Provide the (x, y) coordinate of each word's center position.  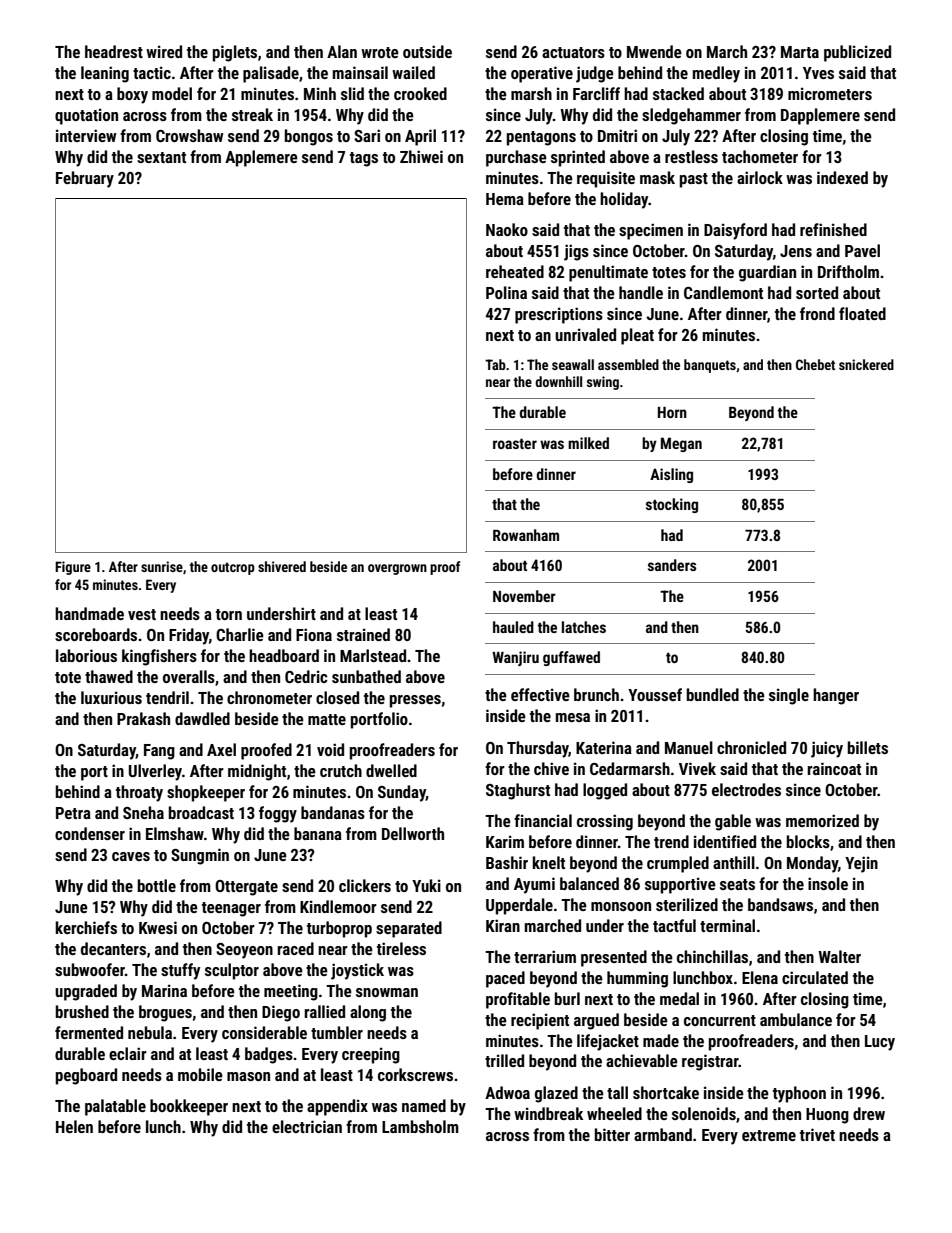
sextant (161, 157)
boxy (132, 95)
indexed (842, 177)
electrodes (746, 789)
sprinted (578, 158)
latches (584, 627)
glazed (556, 1094)
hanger (836, 696)
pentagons (541, 138)
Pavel (862, 250)
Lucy (880, 1043)
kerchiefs (86, 927)
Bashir (507, 862)
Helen (74, 1126)
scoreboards (96, 634)
